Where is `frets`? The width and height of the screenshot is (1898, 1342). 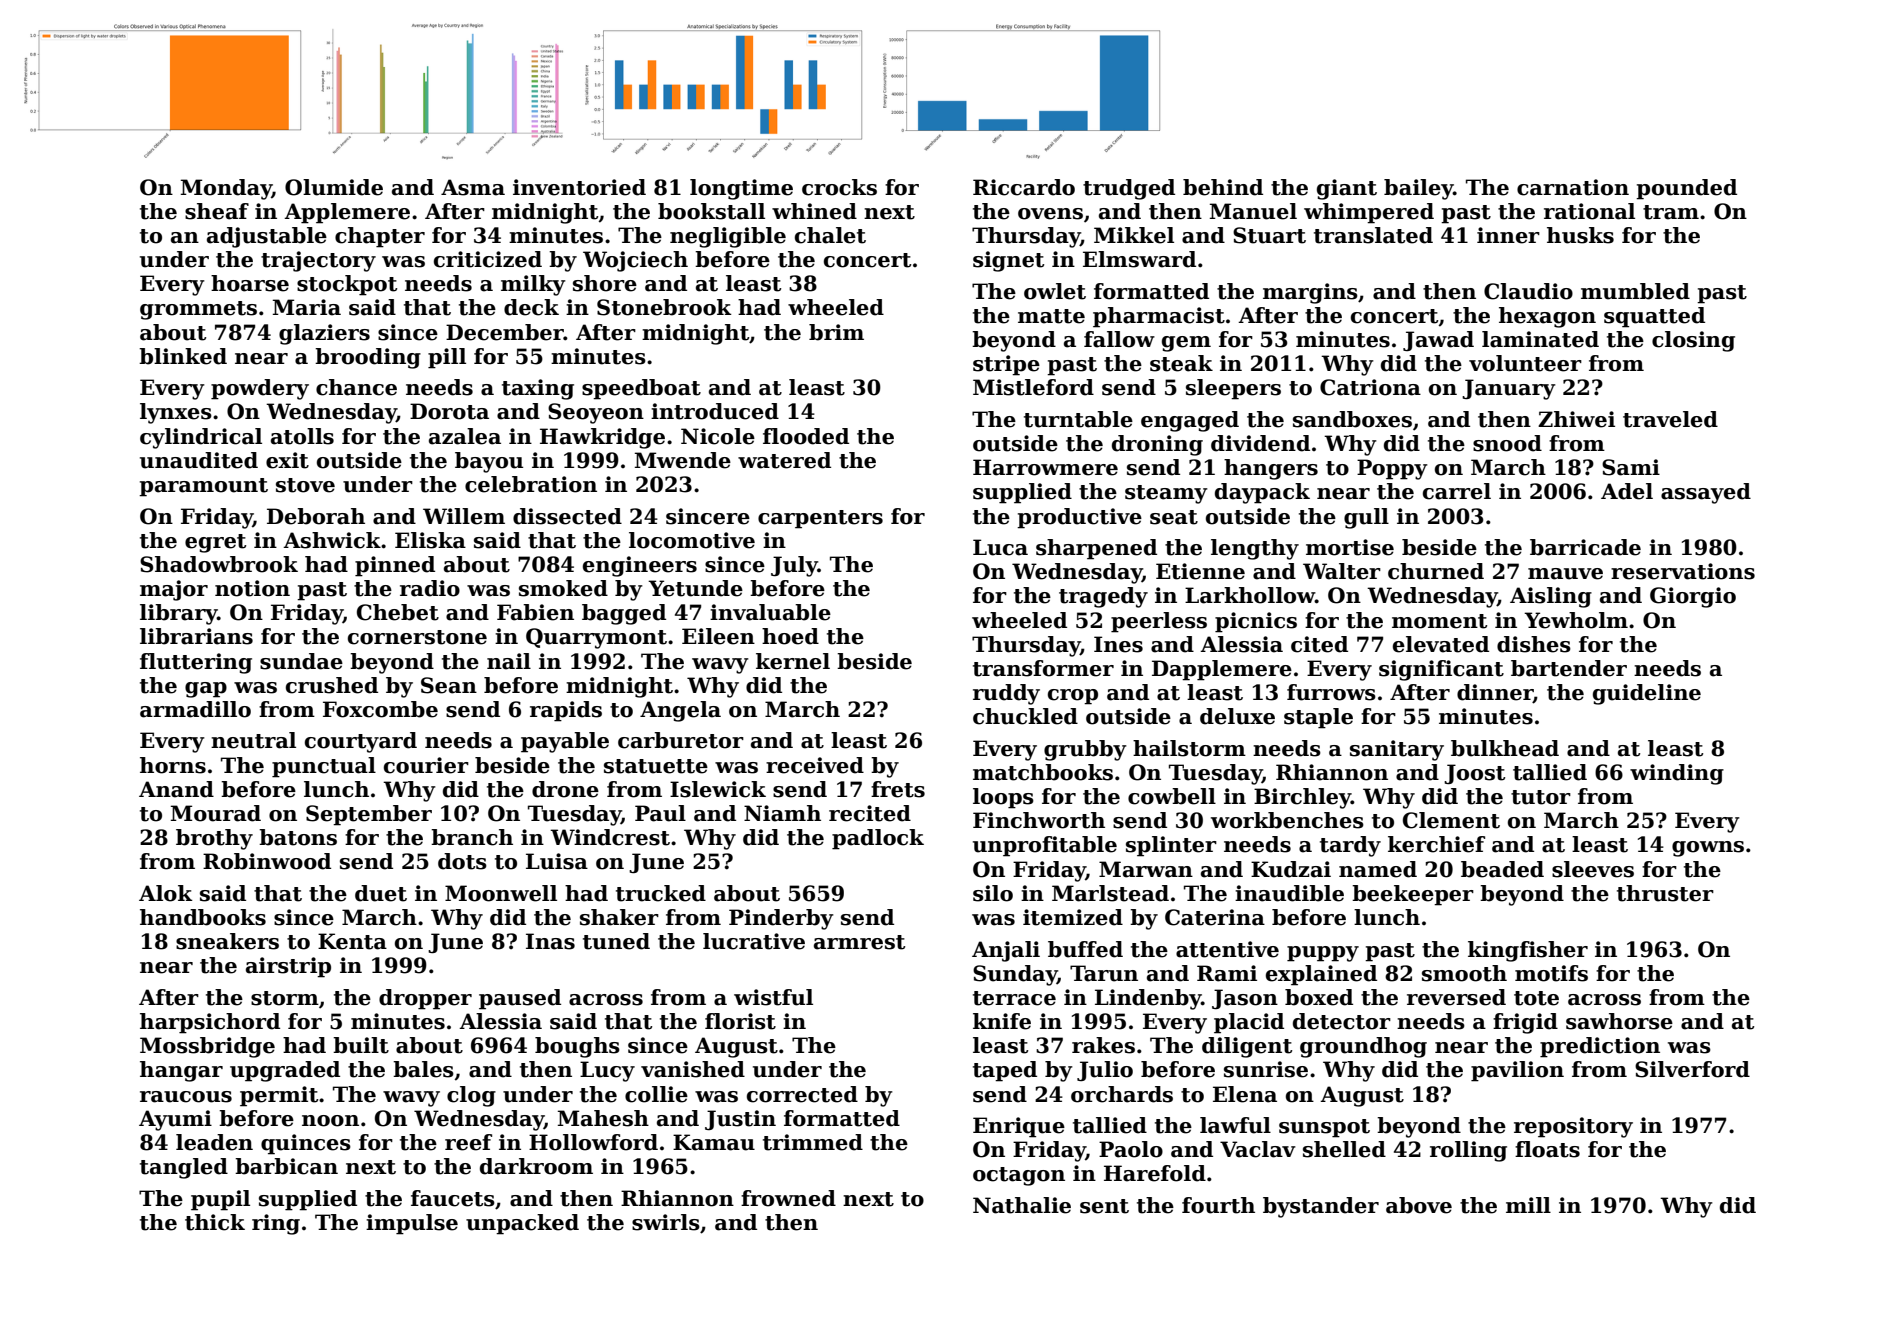 frets is located at coordinates (898, 789).
